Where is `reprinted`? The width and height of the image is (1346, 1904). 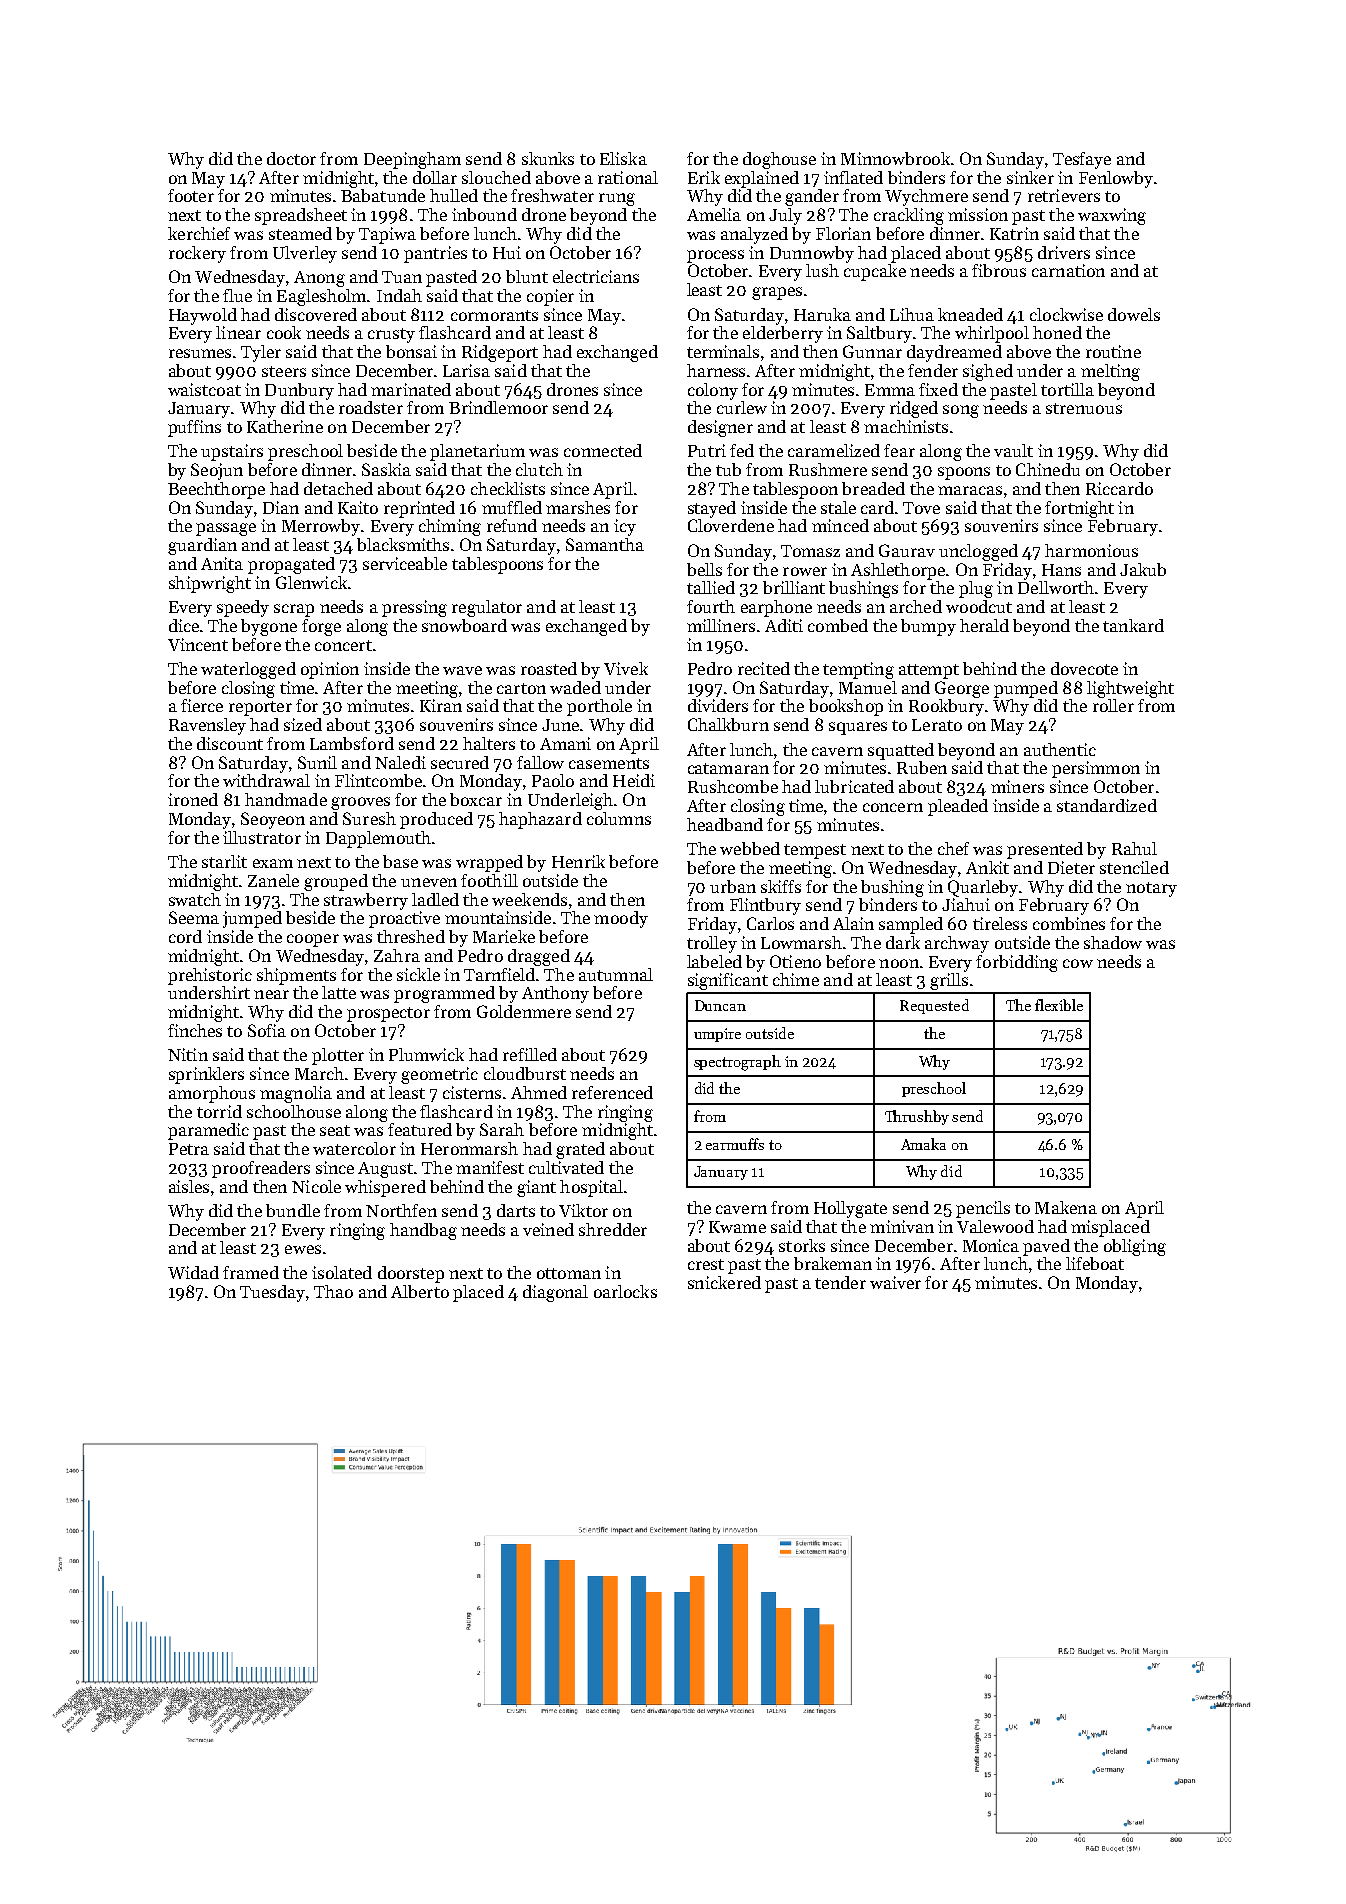 reprinted is located at coordinates (419, 509).
